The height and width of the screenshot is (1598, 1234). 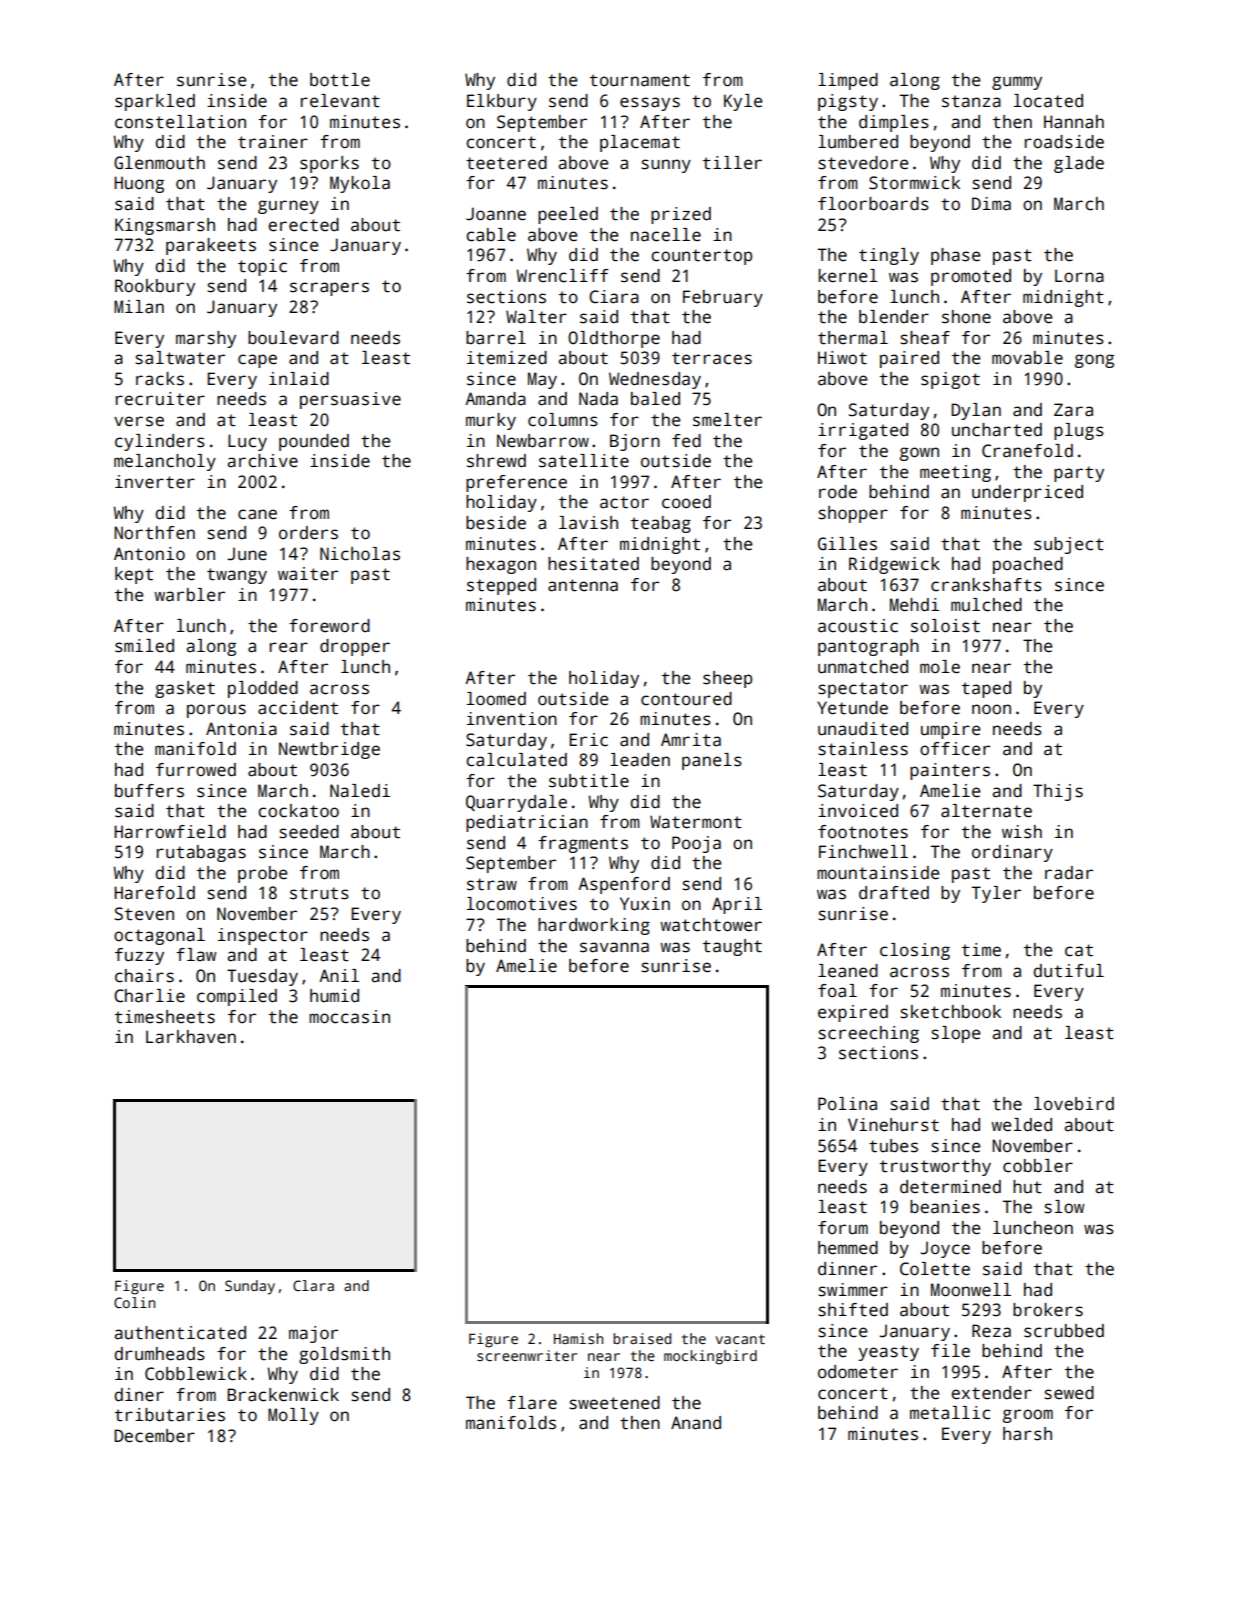 I want to click on cane, so click(x=257, y=514).
